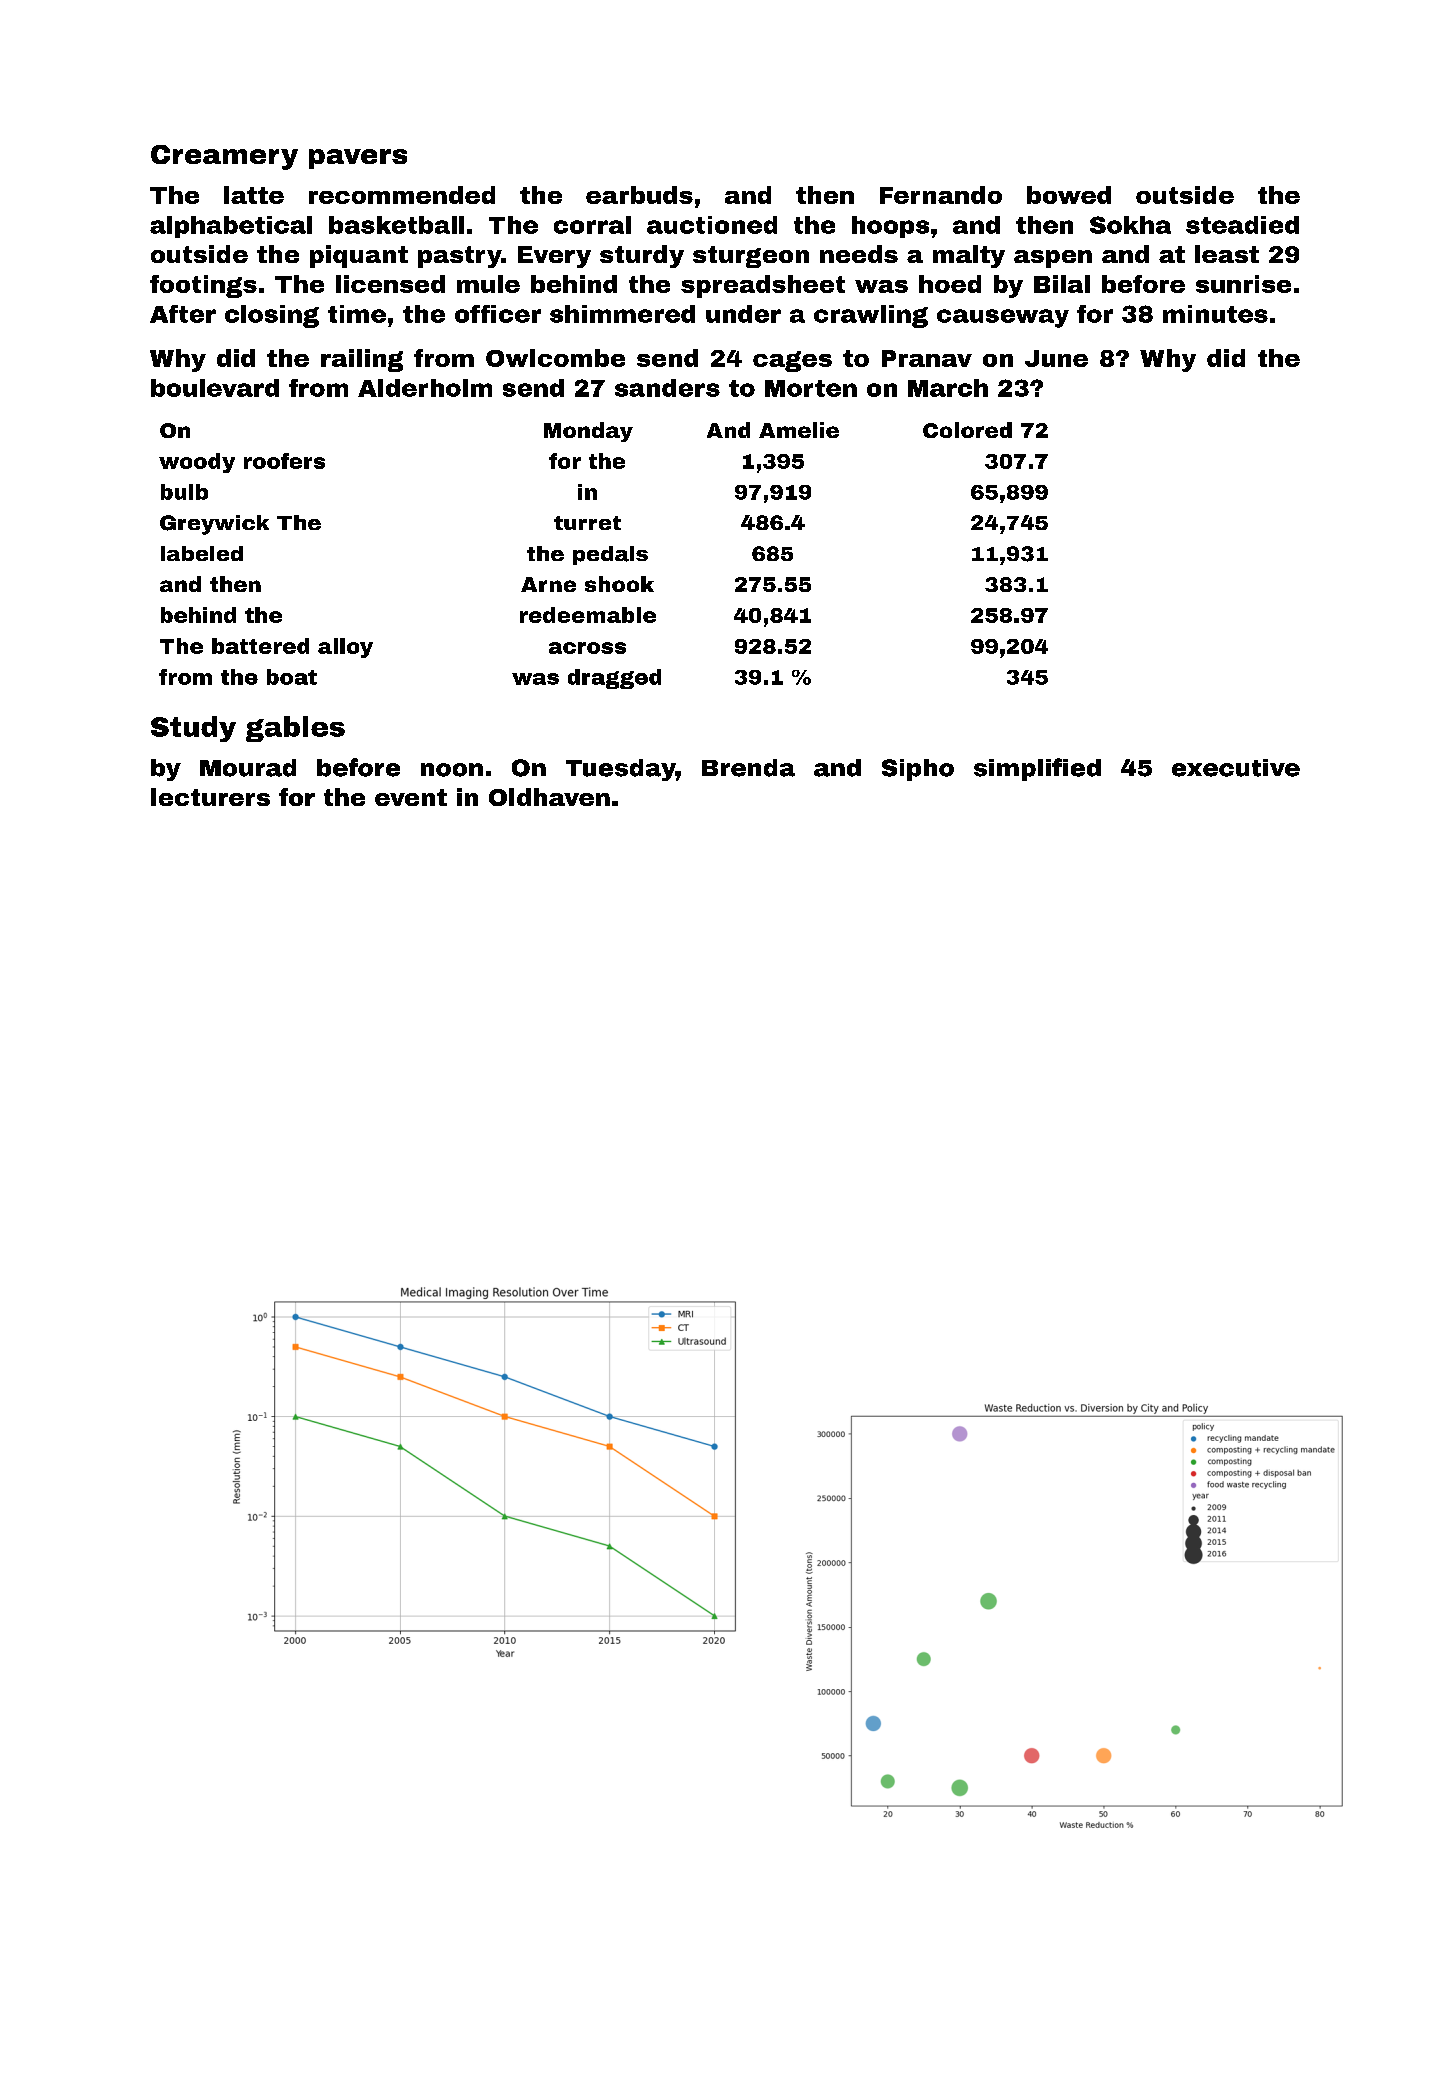 This document has width=1450, height=2100. What do you see at coordinates (941, 195) in the document?
I see `Fernando` at bounding box center [941, 195].
